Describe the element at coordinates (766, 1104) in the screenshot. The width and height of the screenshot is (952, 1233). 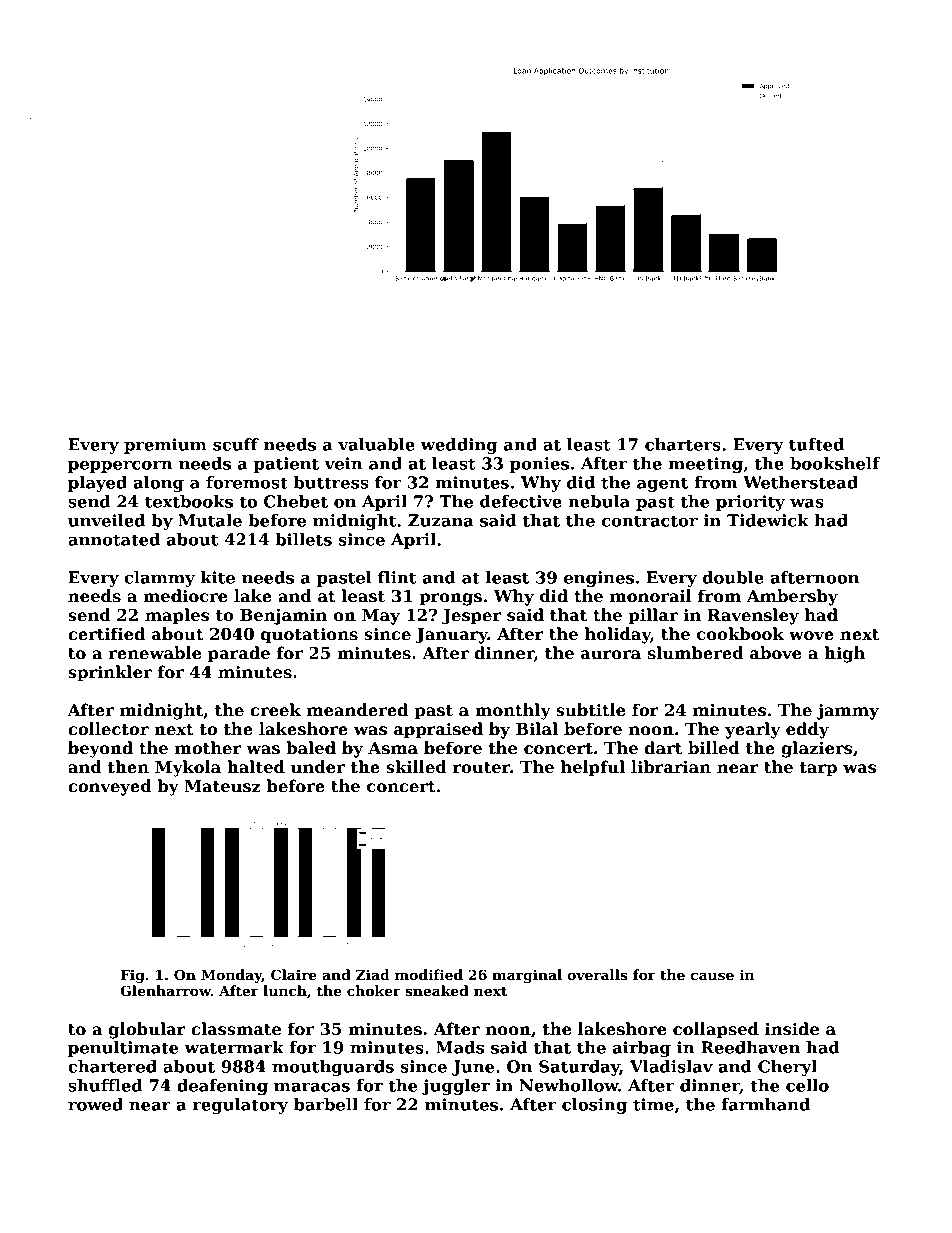
I see `farmhand` at that location.
